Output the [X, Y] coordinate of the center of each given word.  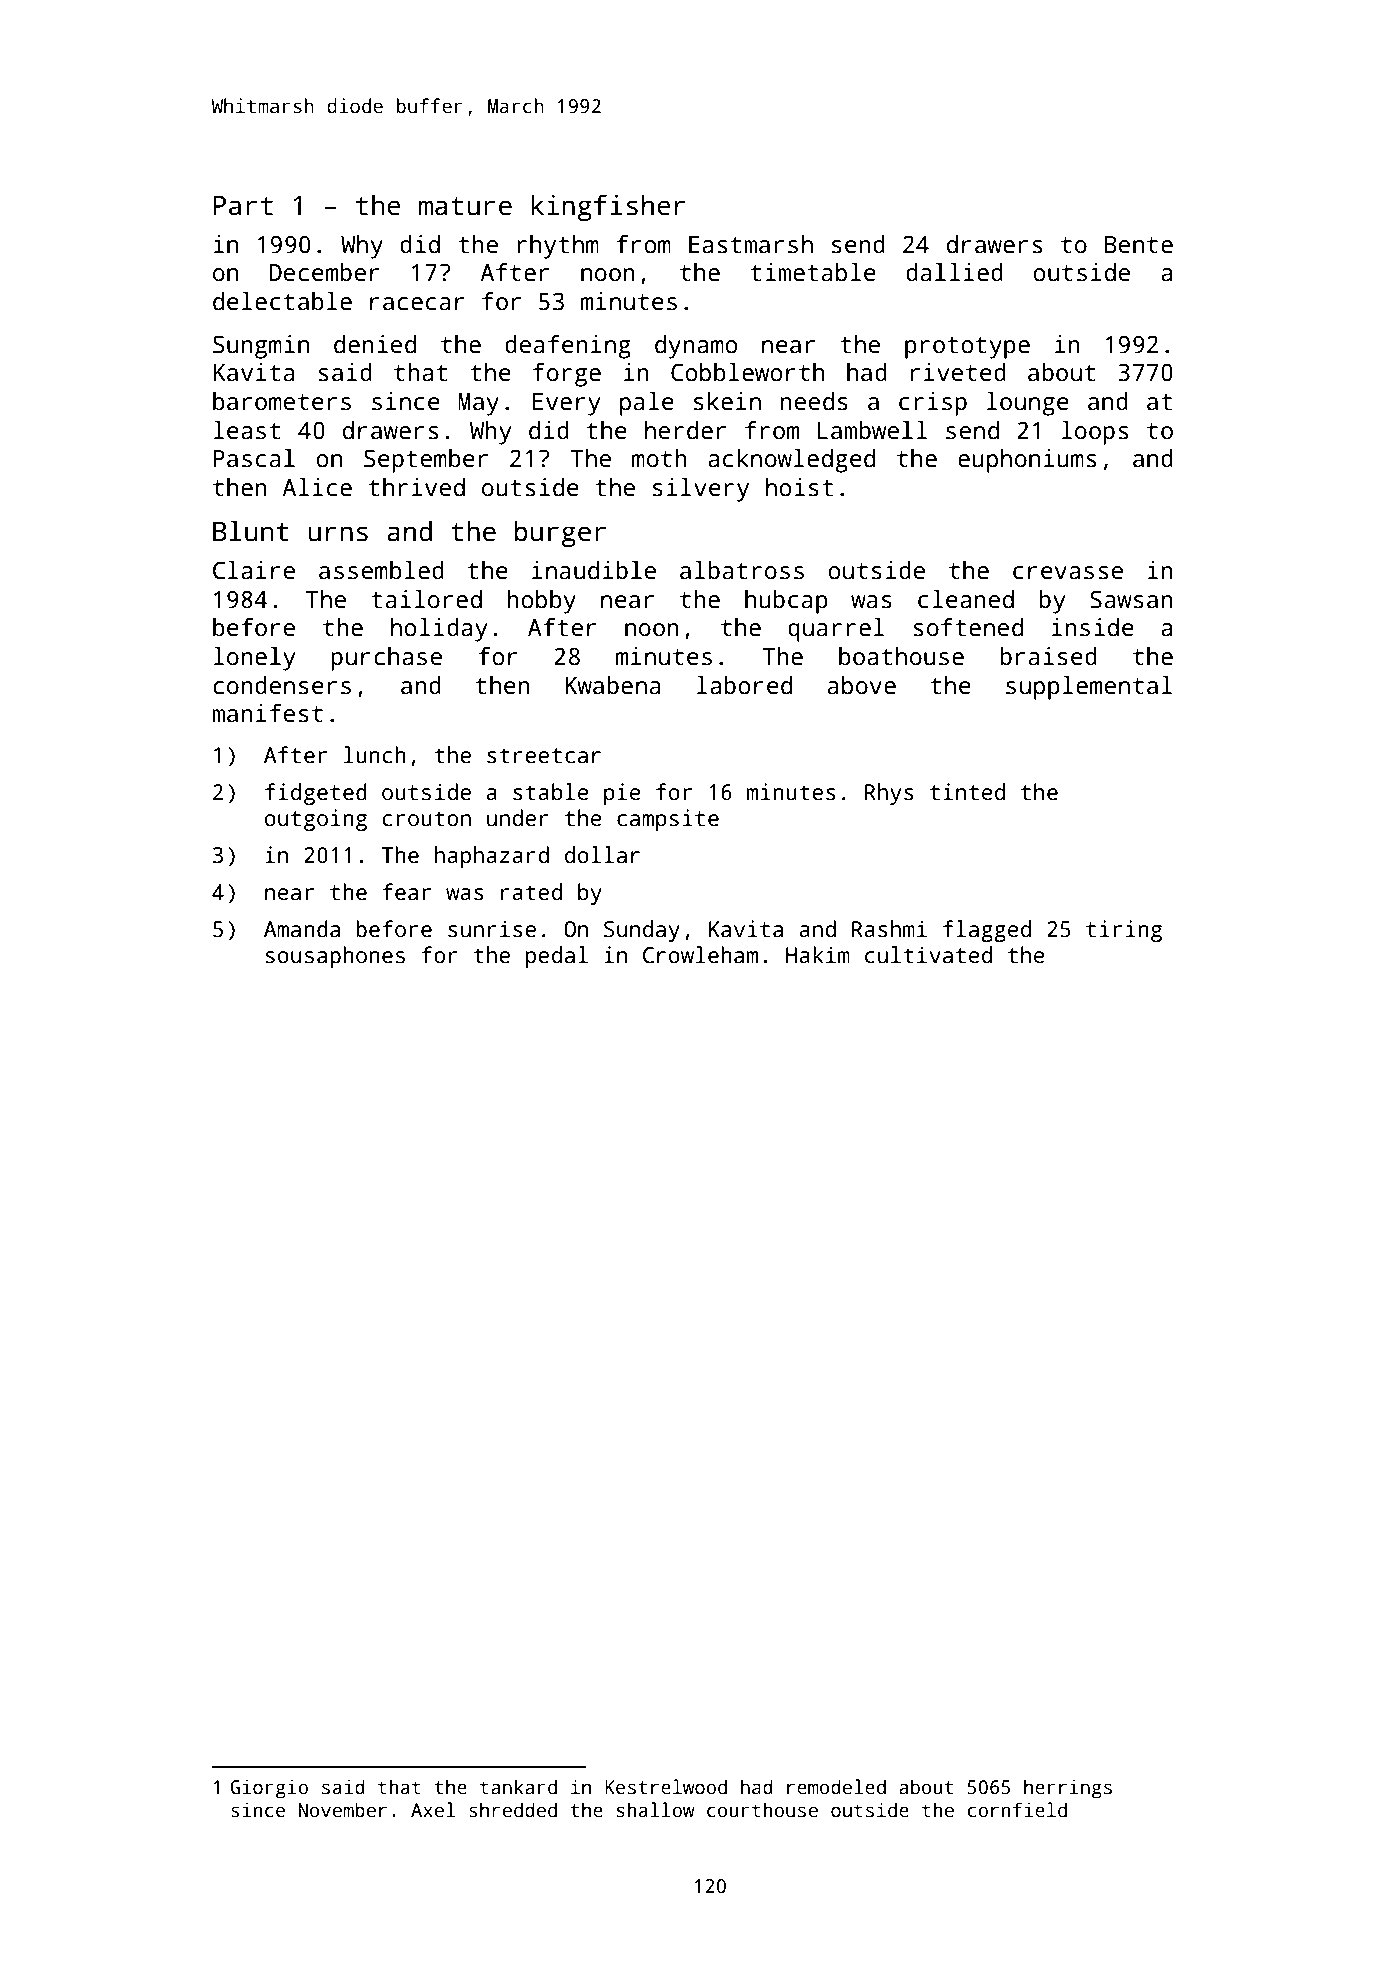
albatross [742, 570]
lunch [375, 755]
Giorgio [269, 1789]
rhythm [558, 247]
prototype [967, 348]
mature [465, 206]
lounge [1028, 404]
